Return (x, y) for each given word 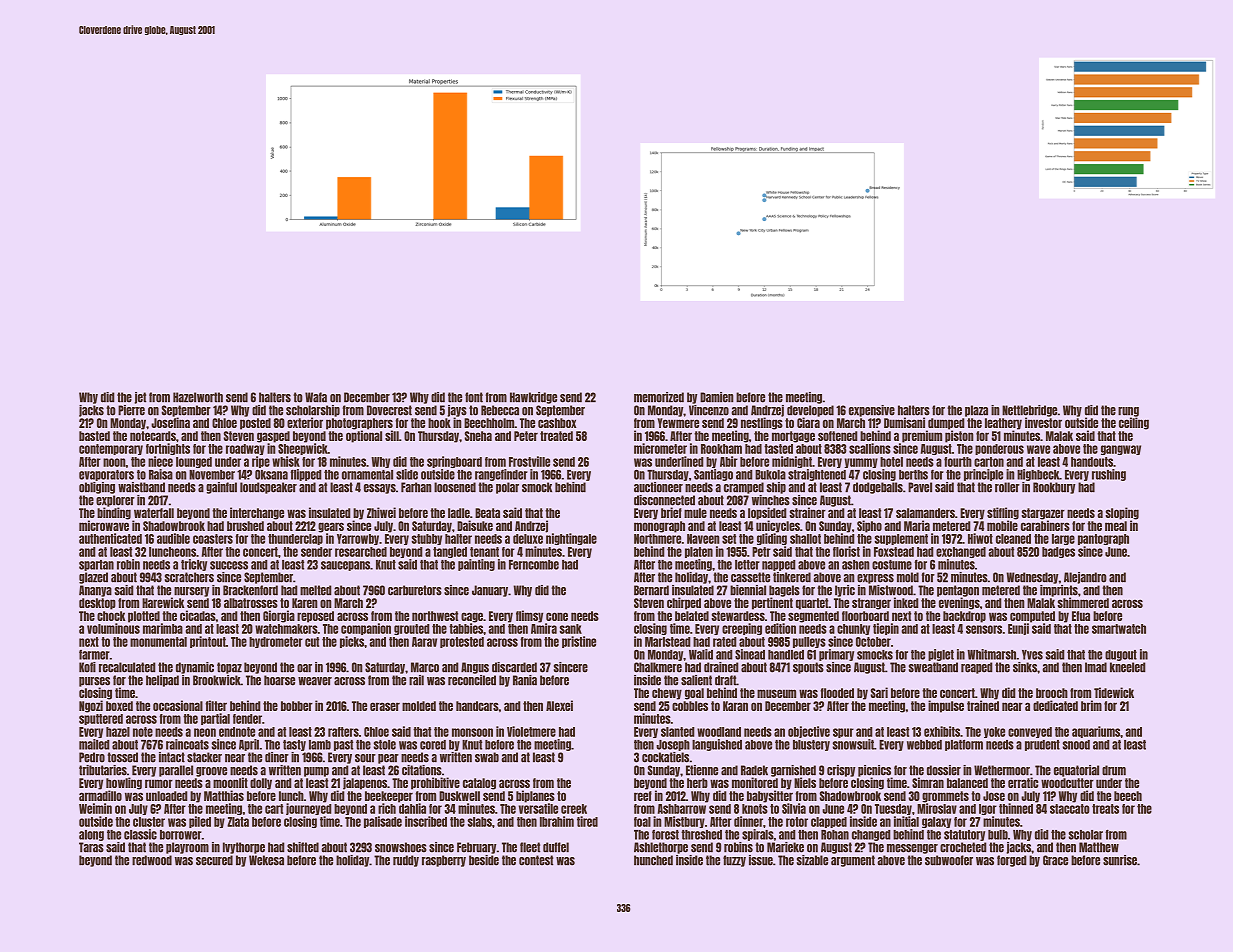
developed (810, 411)
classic (140, 834)
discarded (514, 667)
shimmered (1083, 602)
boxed (119, 706)
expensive (872, 411)
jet (140, 398)
